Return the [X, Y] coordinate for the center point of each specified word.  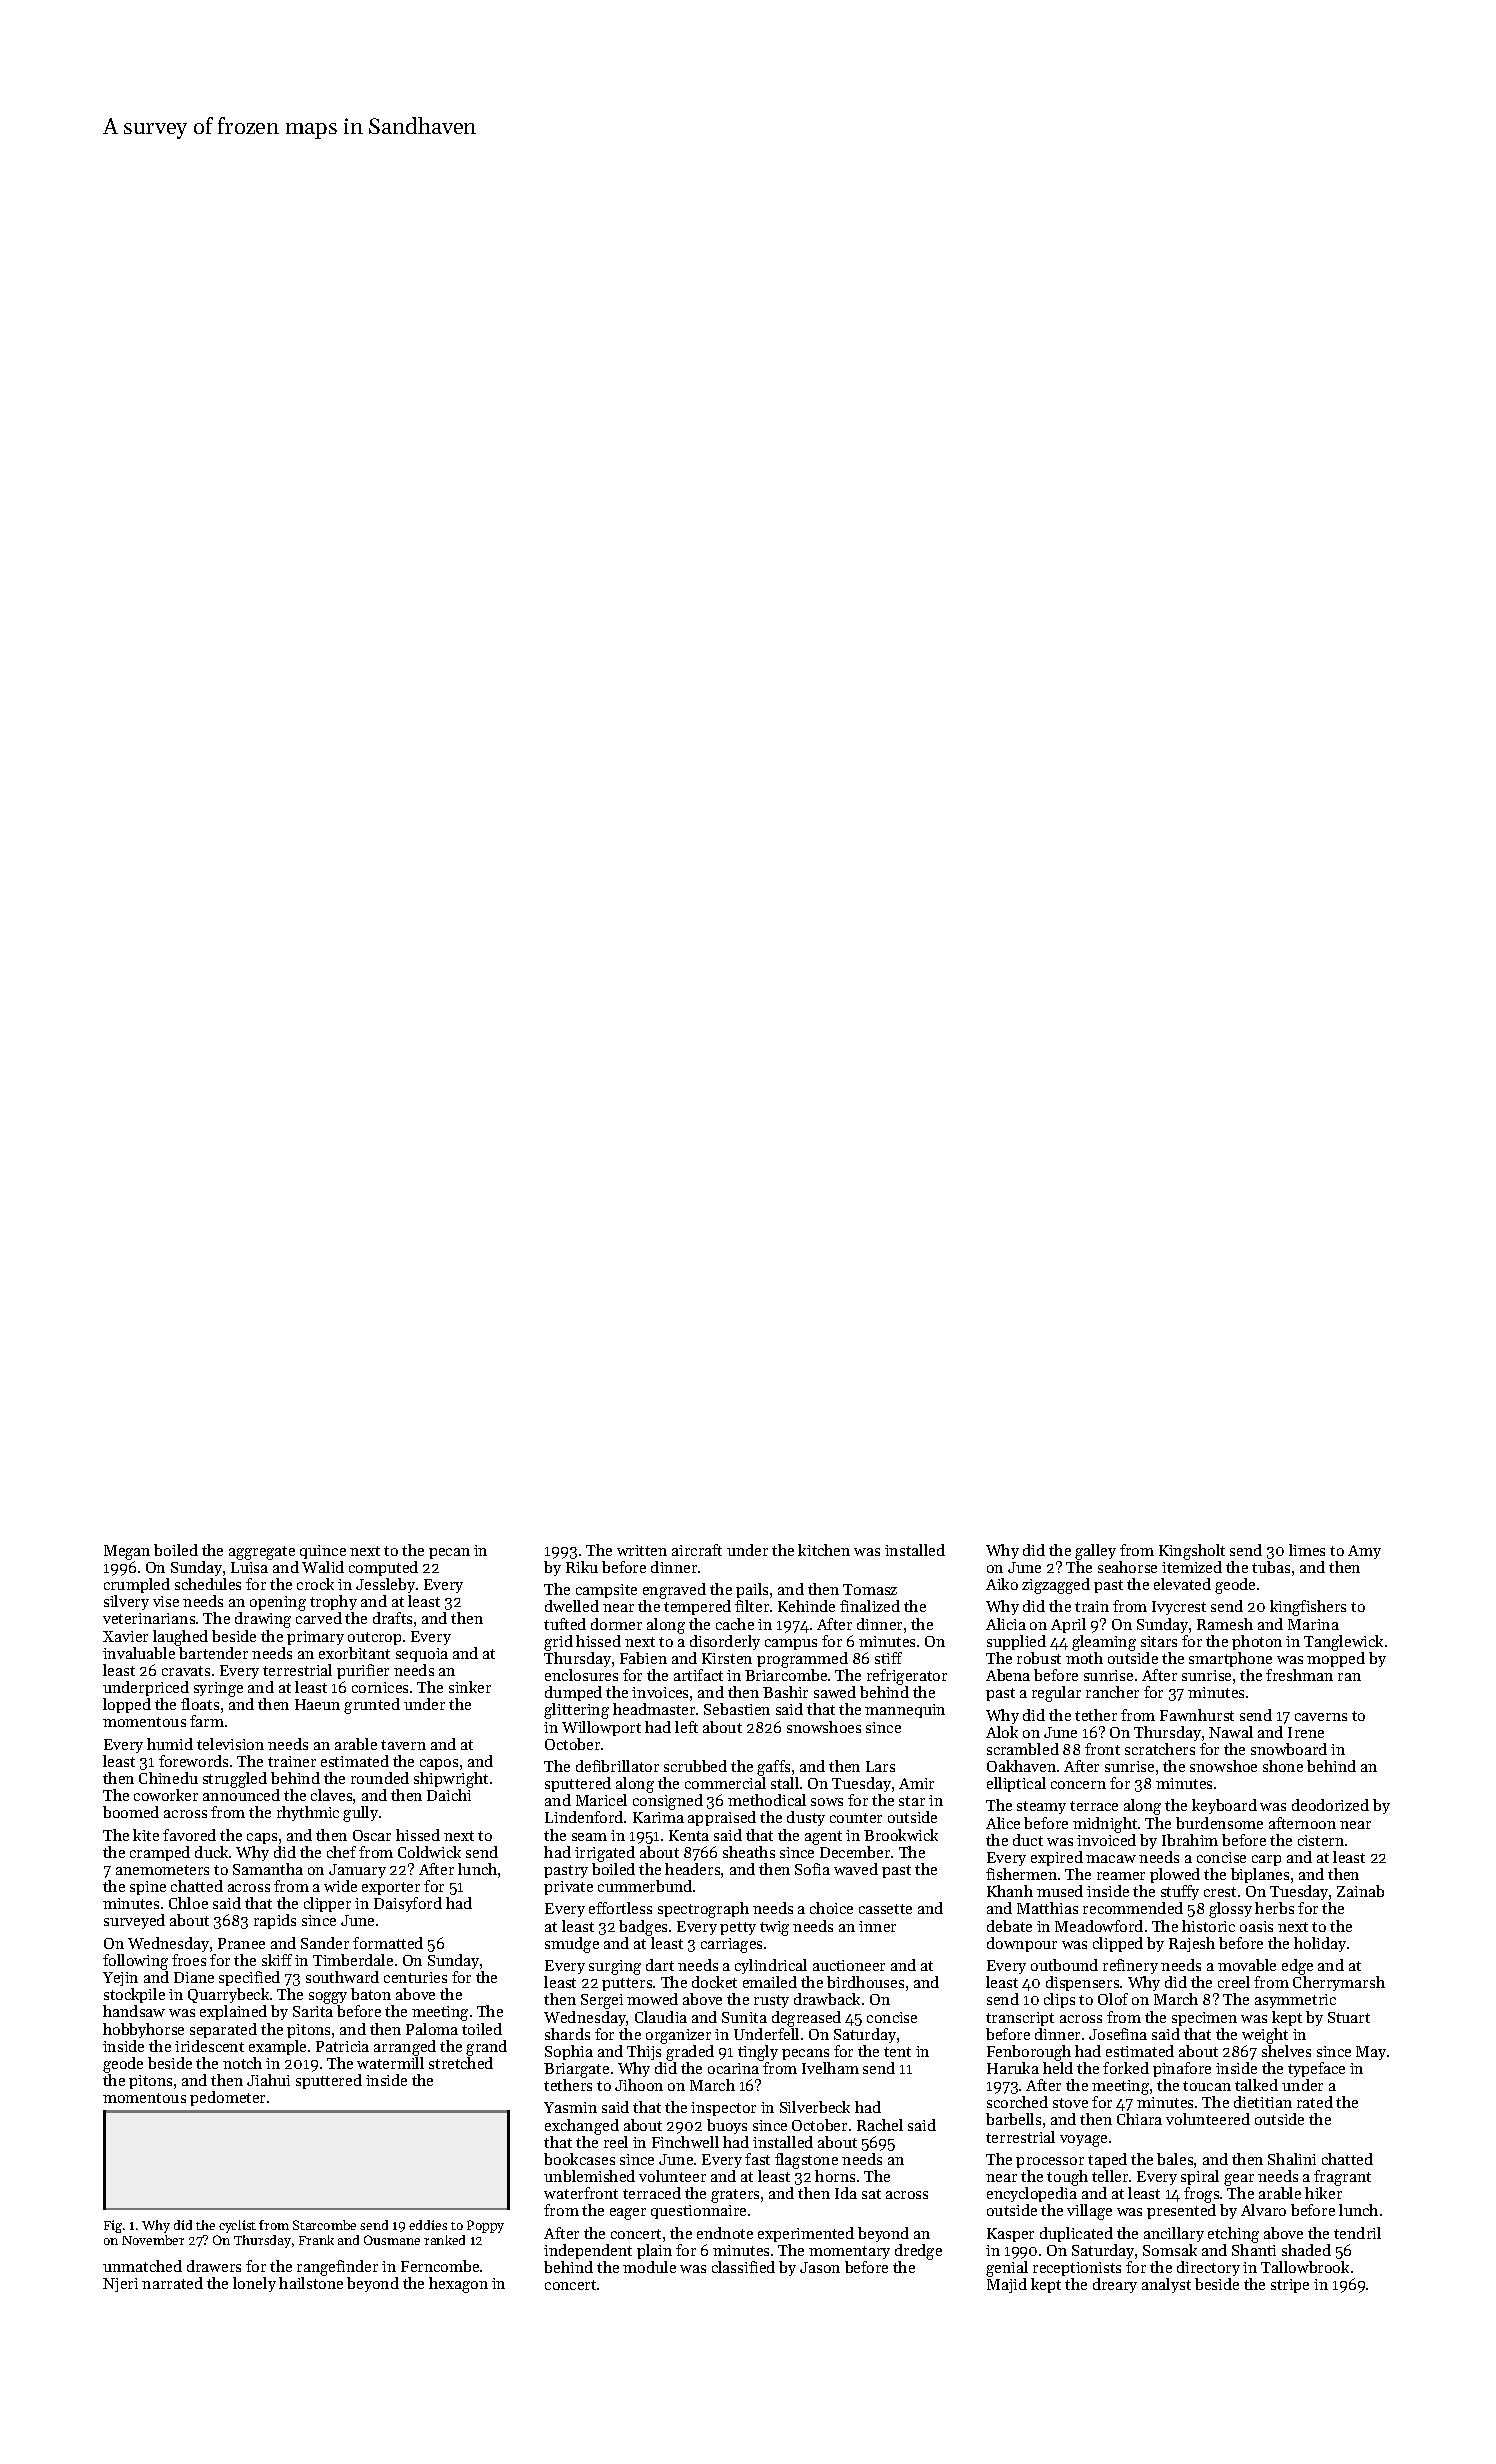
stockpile [134, 1995]
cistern [1321, 1840]
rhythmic [308, 1813]
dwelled [572, 1606]
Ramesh [1225, 1624]
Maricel [601, 1800]
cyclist [237, 2226]
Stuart [1349, 2017]
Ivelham [830, 2068]
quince [323, 1552]
